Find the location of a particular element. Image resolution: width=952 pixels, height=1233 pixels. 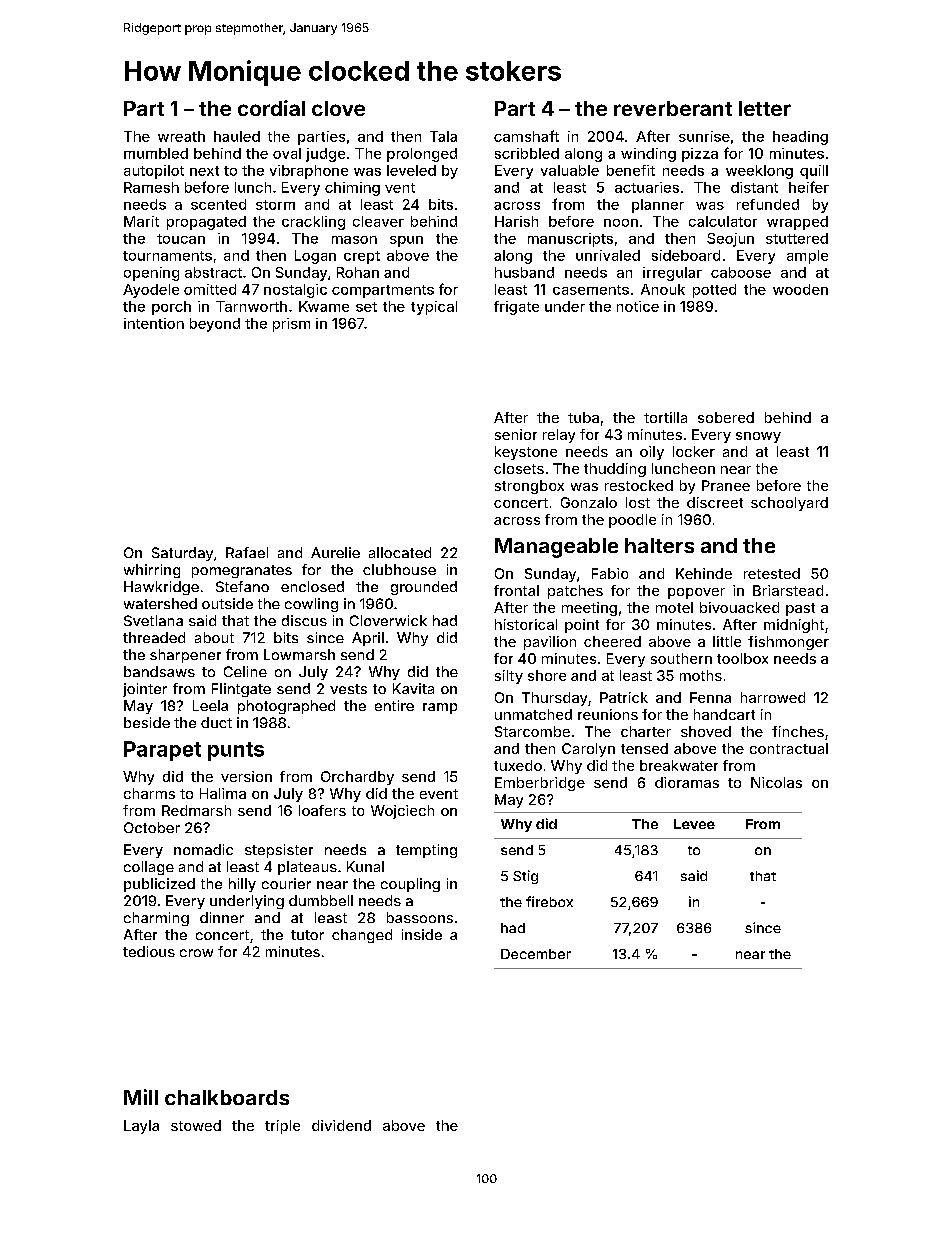

quill is located at coordinates (814, 172).
